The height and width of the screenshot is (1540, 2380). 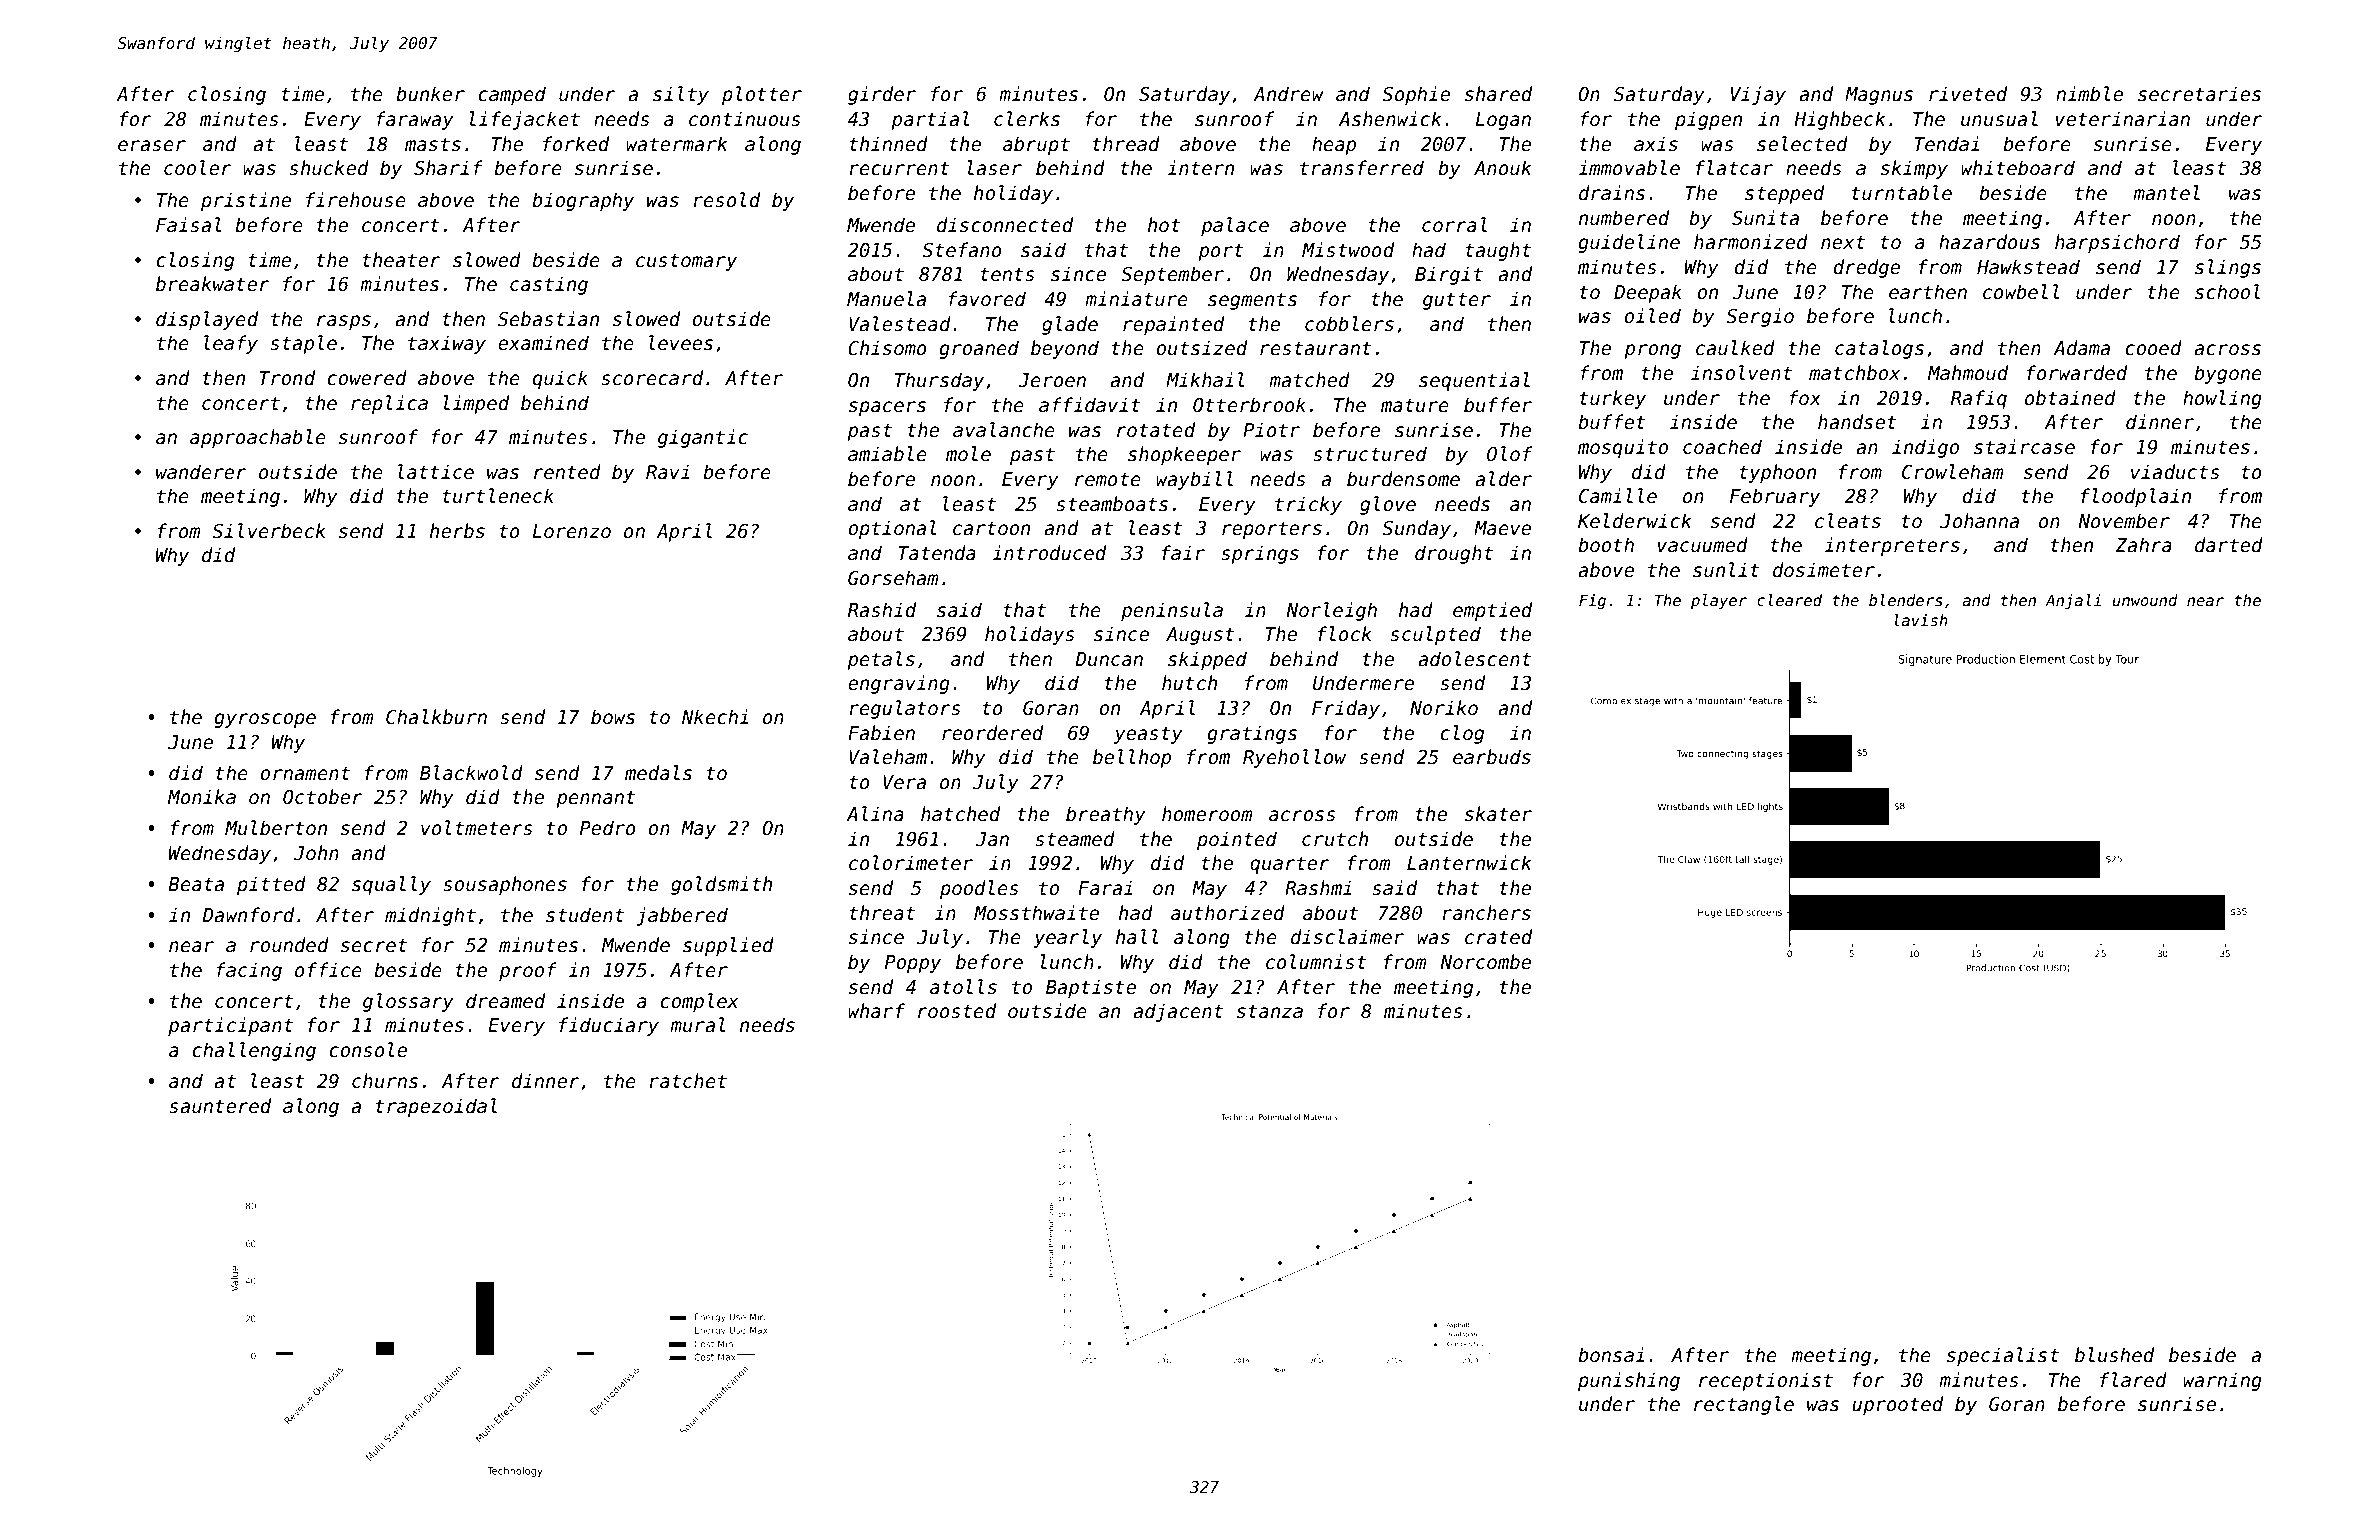 I want to click on sauntered, so click(x=220, y=1106).
